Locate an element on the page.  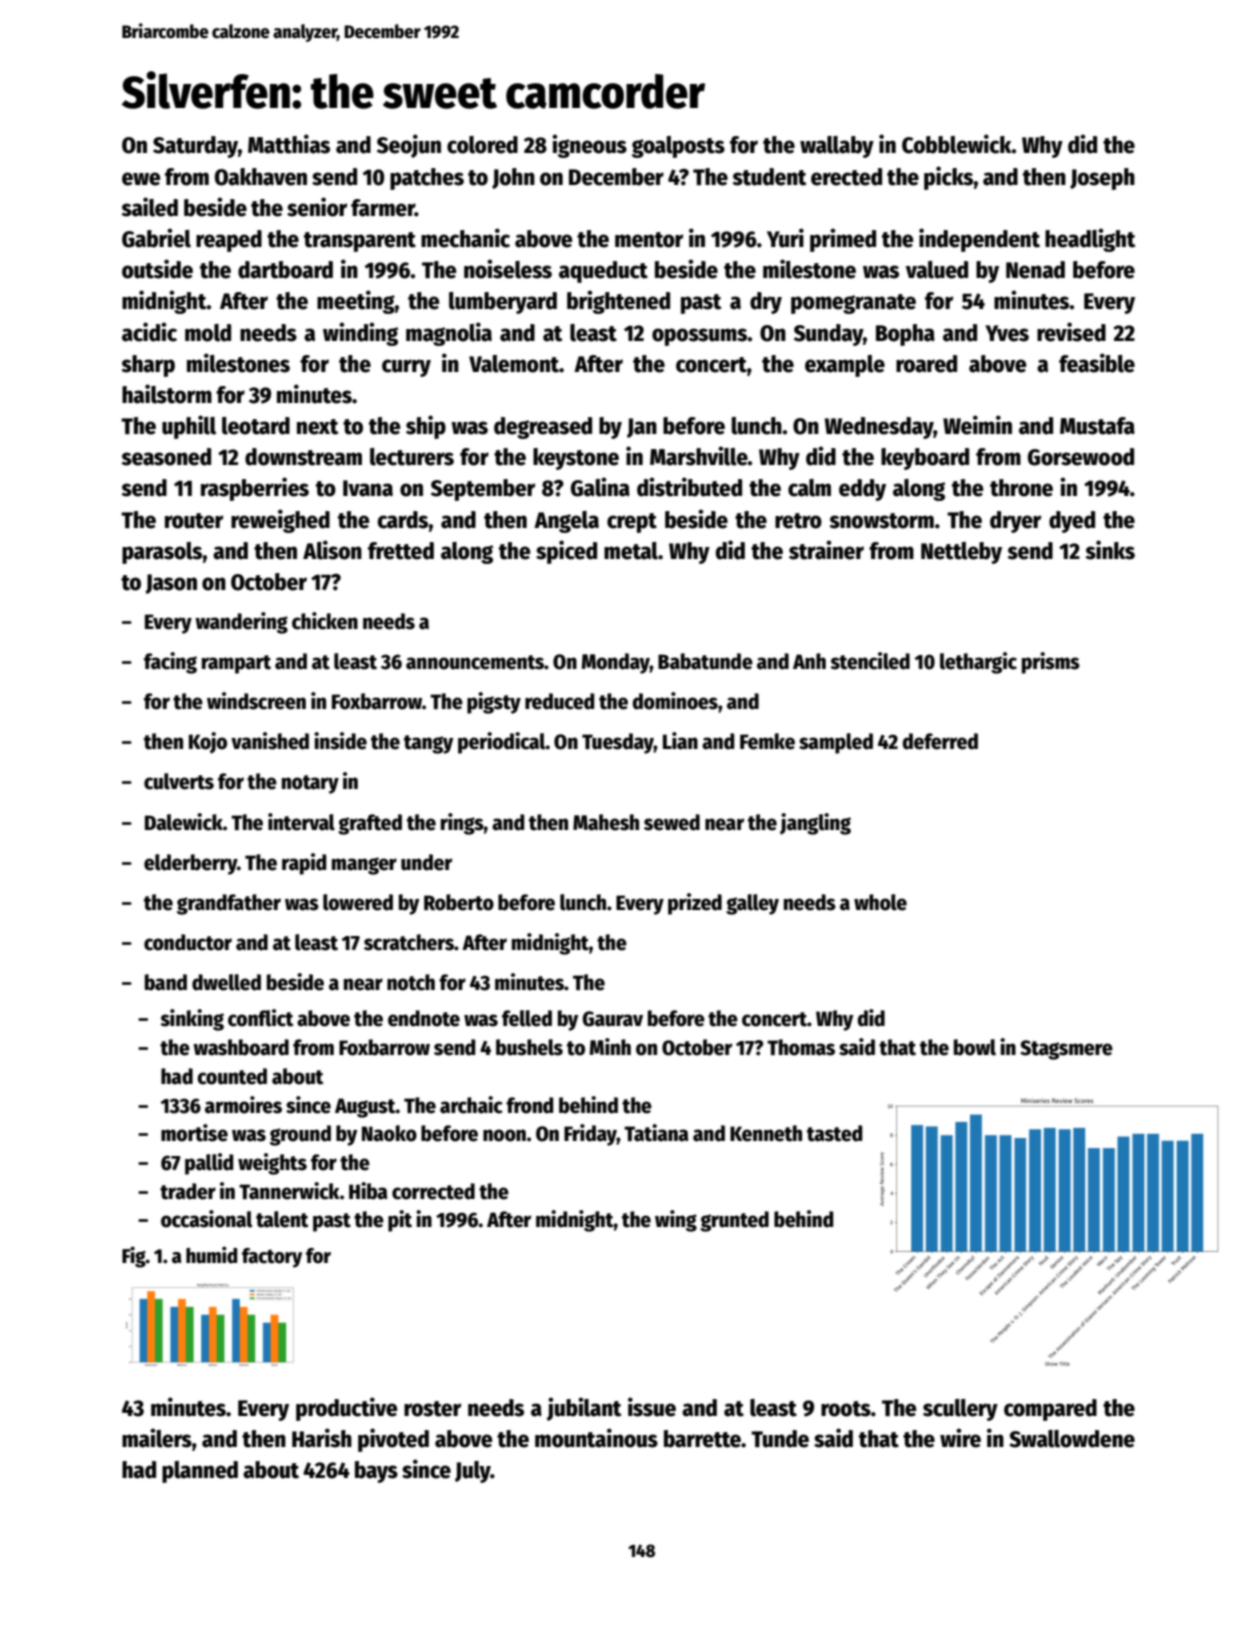
reaped is located at coordinates (229, 241).
